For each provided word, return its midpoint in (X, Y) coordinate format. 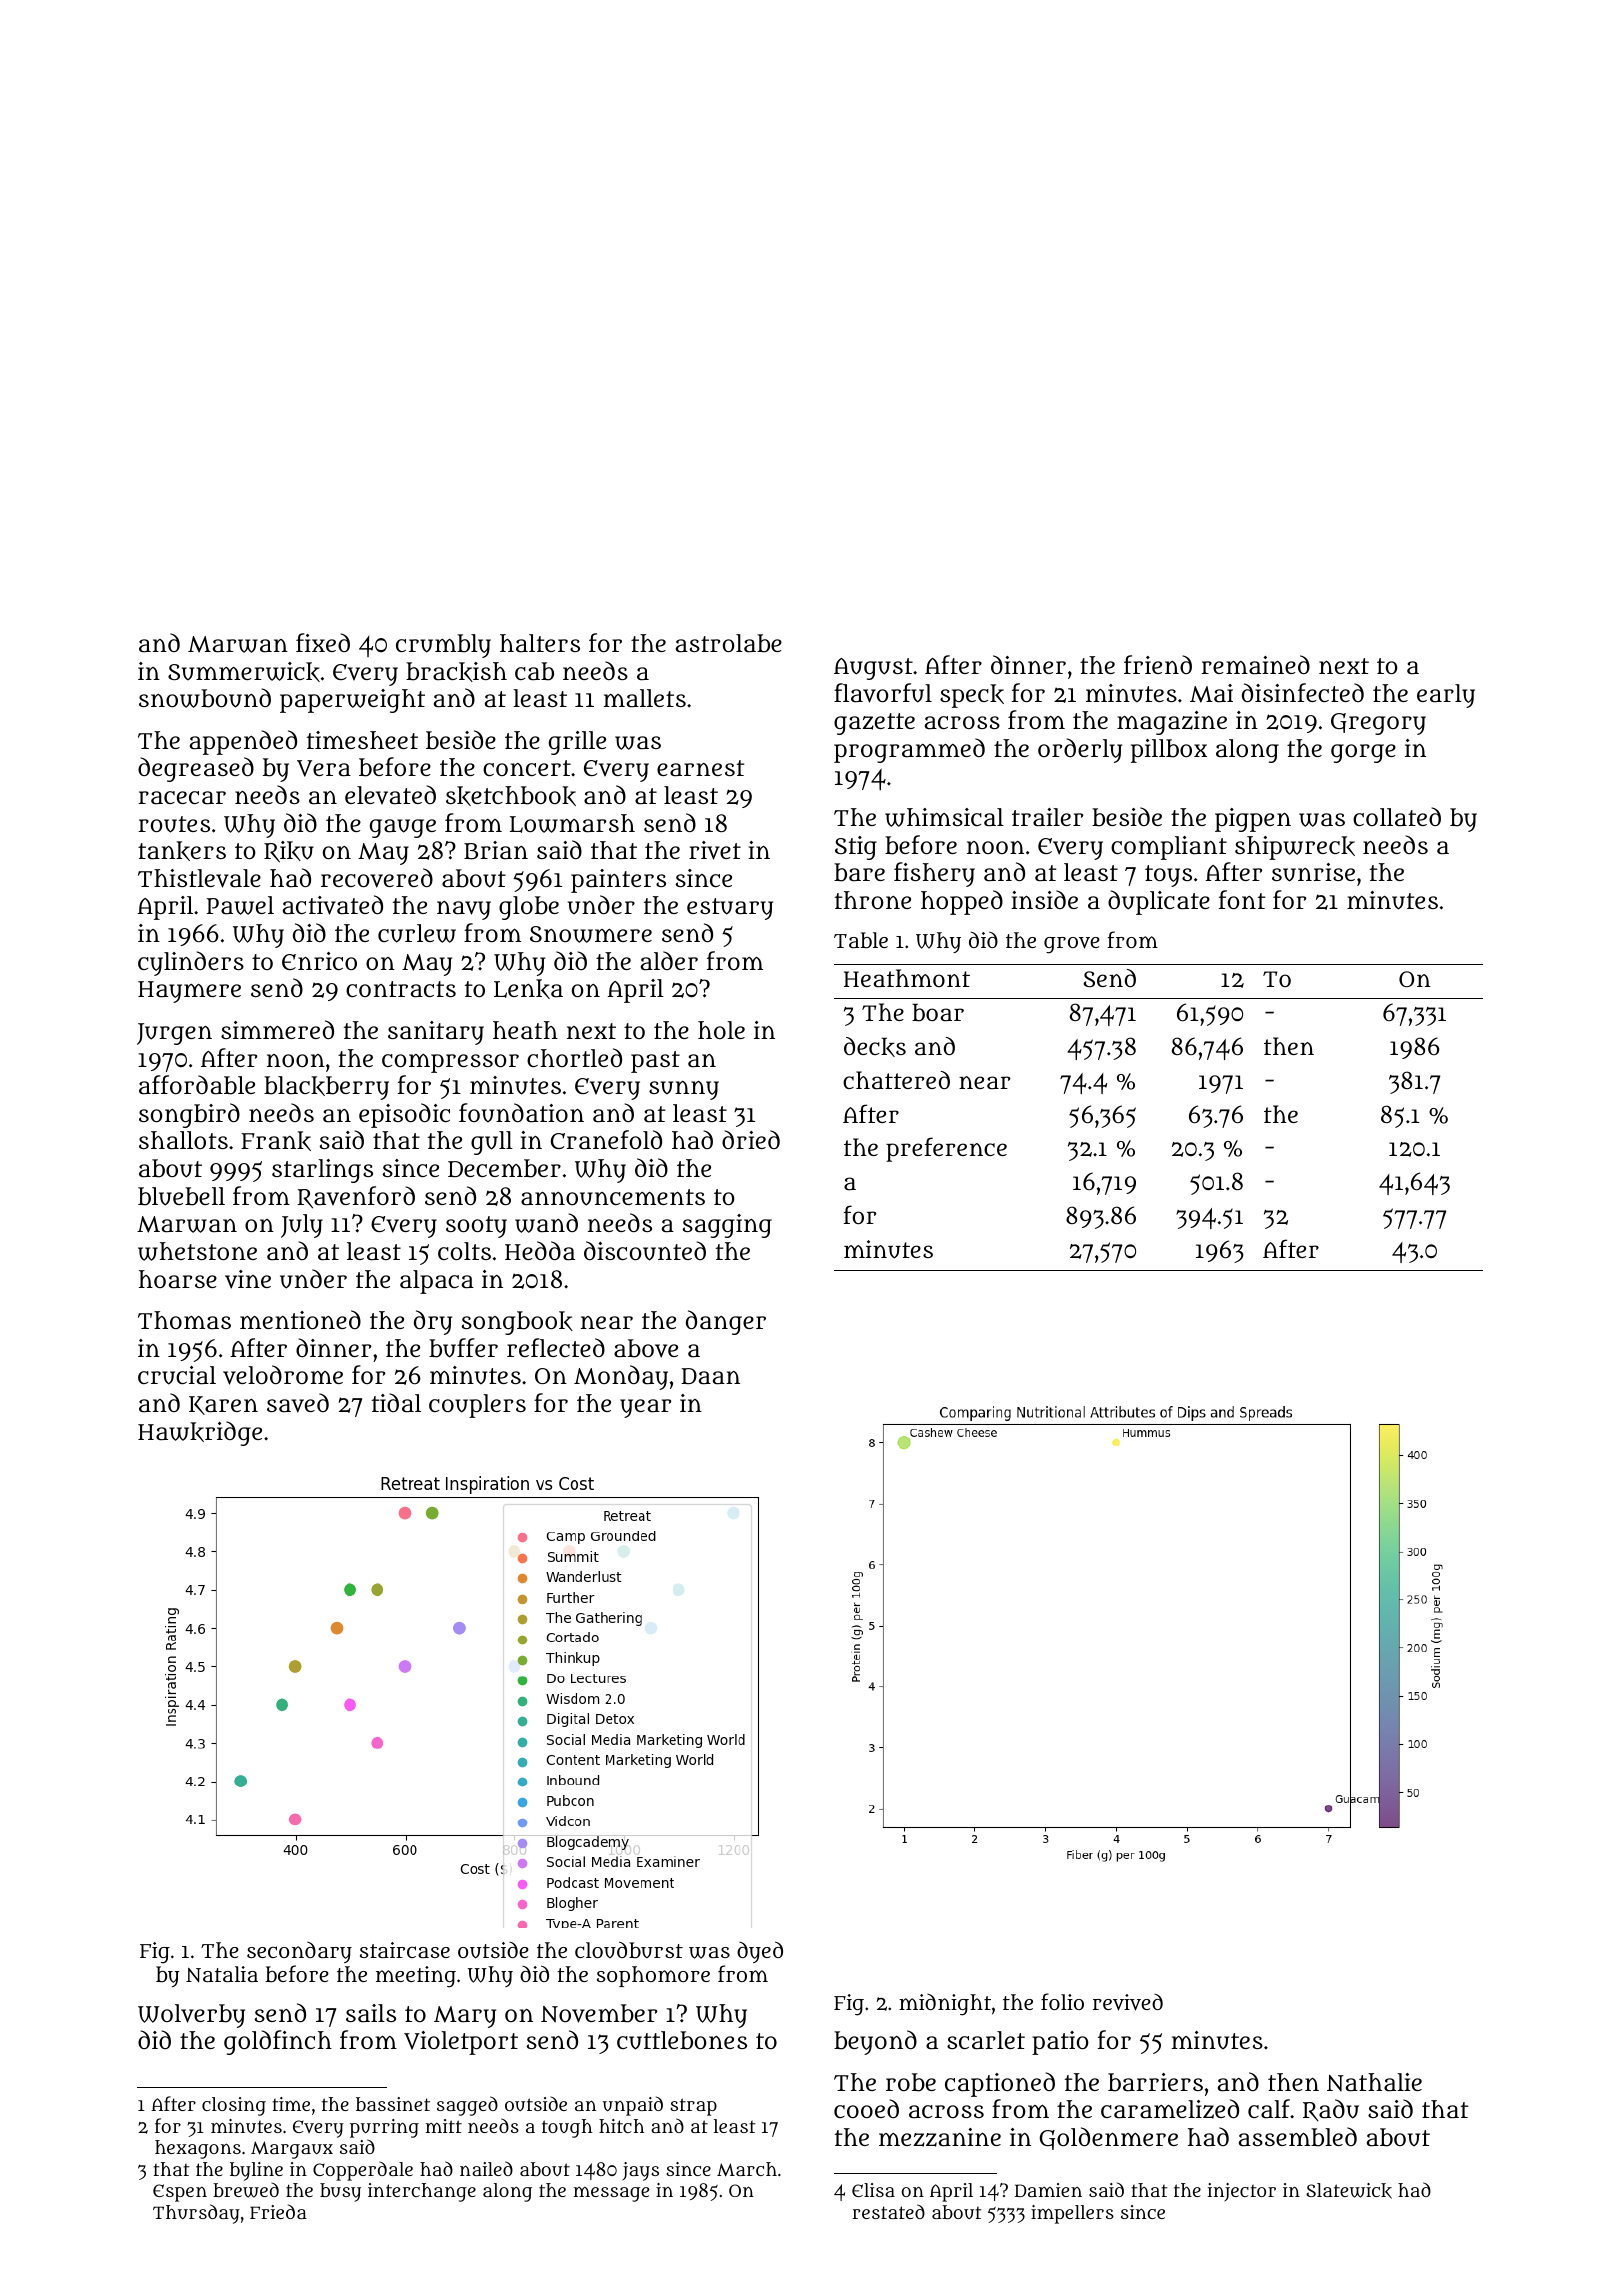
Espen (180, 2193)
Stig (856, 848)
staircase (405, 1950)
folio (1062, 2001)
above (646, 1348)
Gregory (1378, 724)
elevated (390, 794)
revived (1128, 2002)
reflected (556, 1347)
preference (946, 1149)
